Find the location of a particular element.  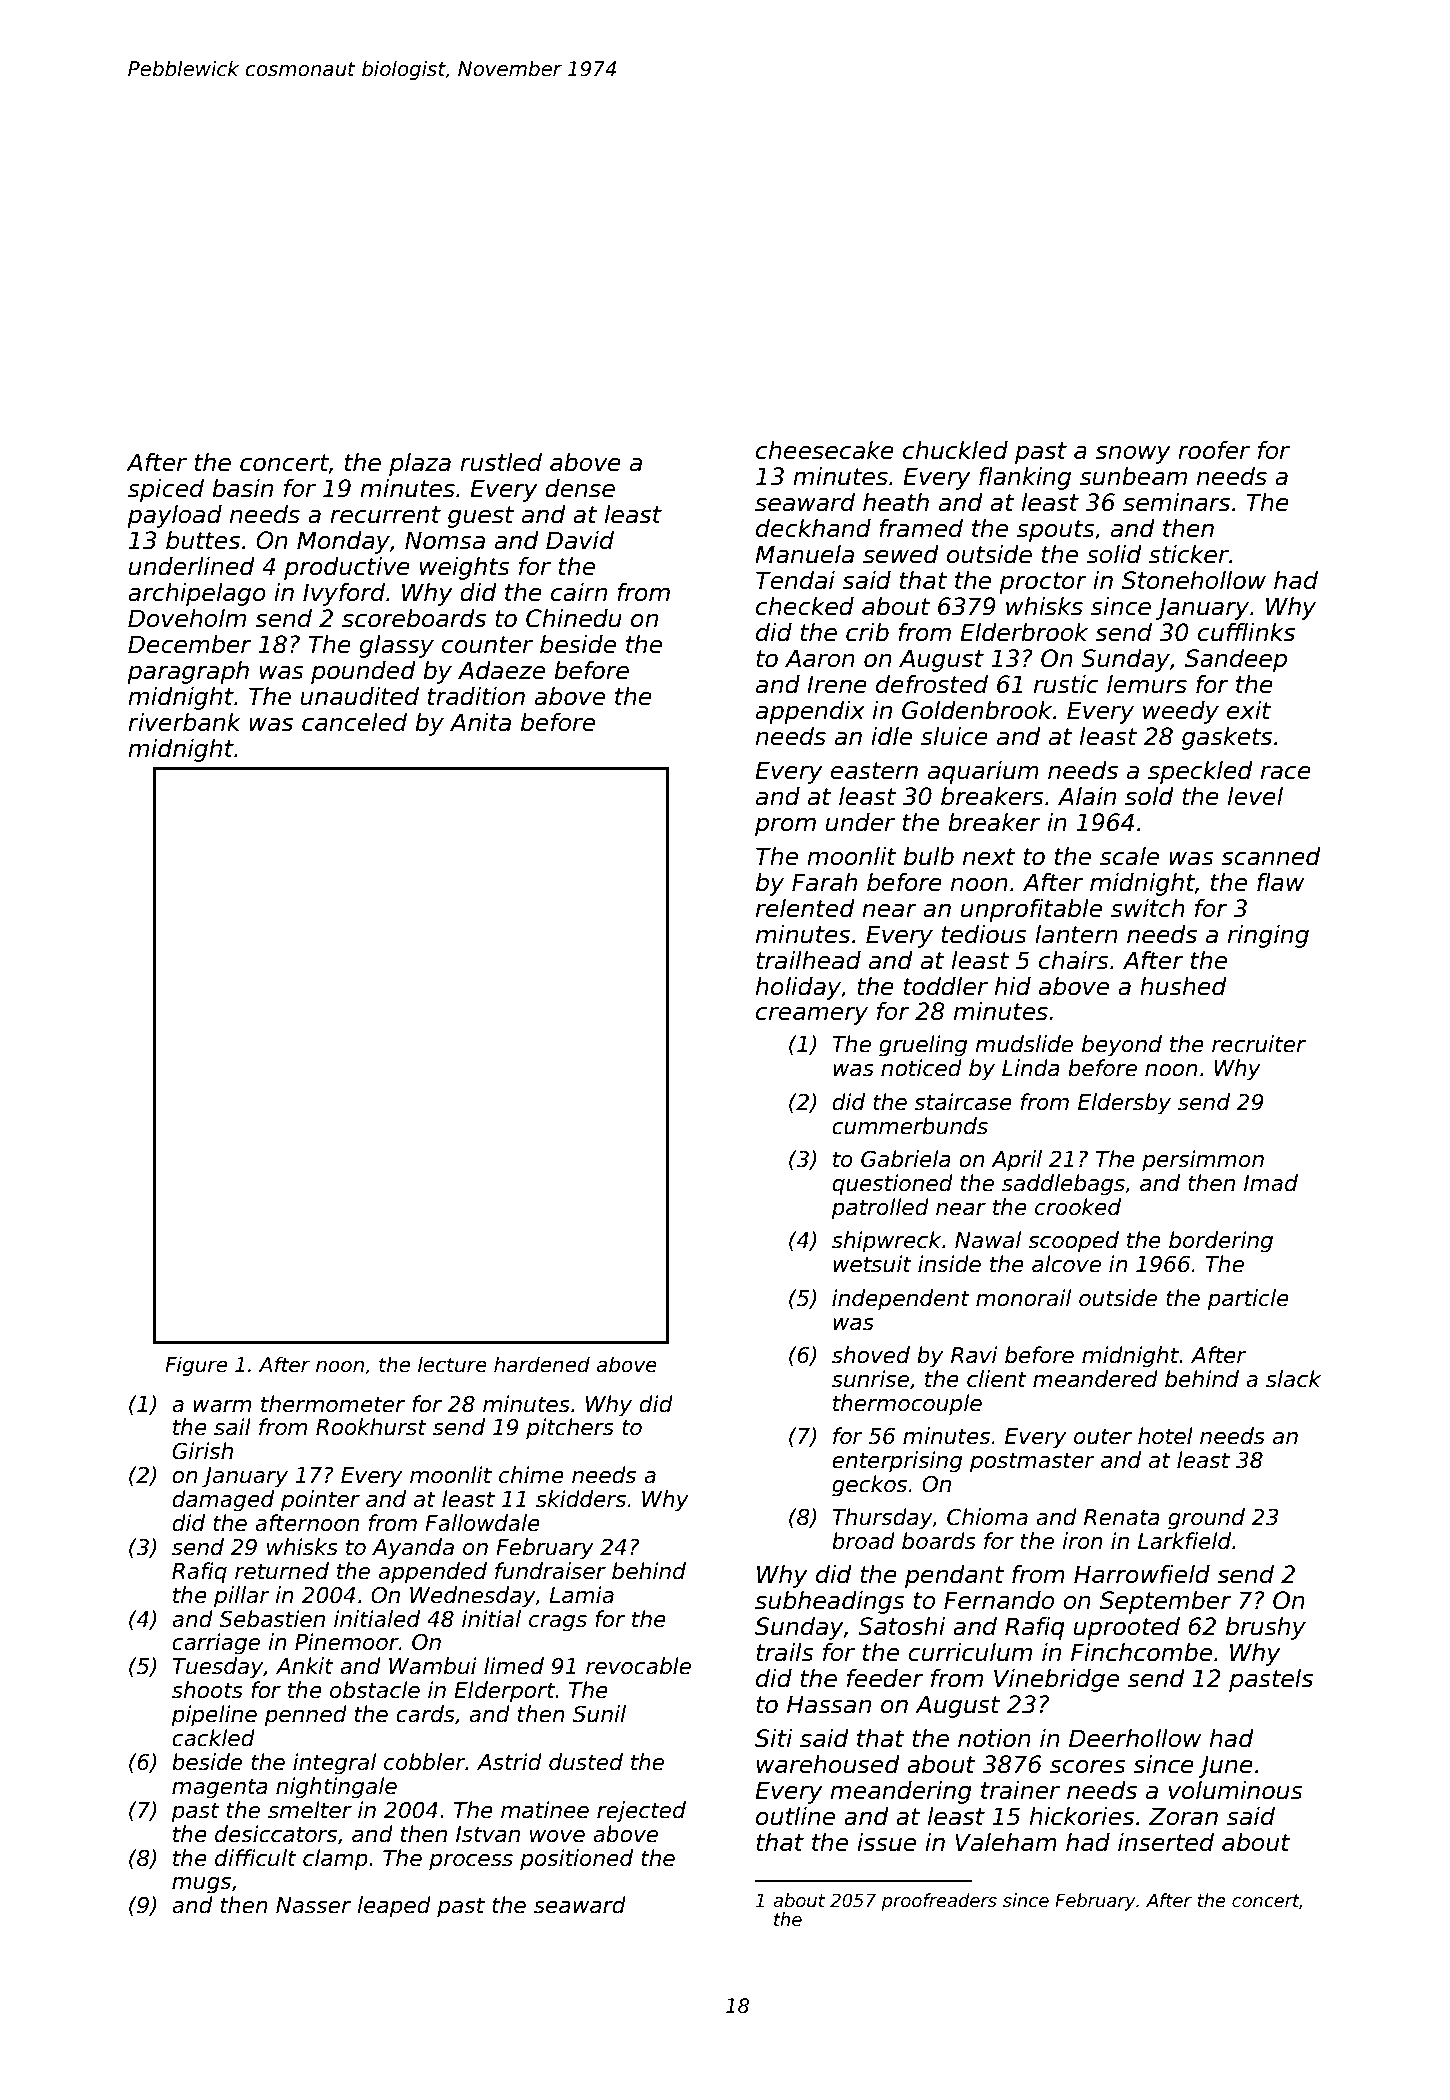

mugs is located at coordinates (201, 1885).
